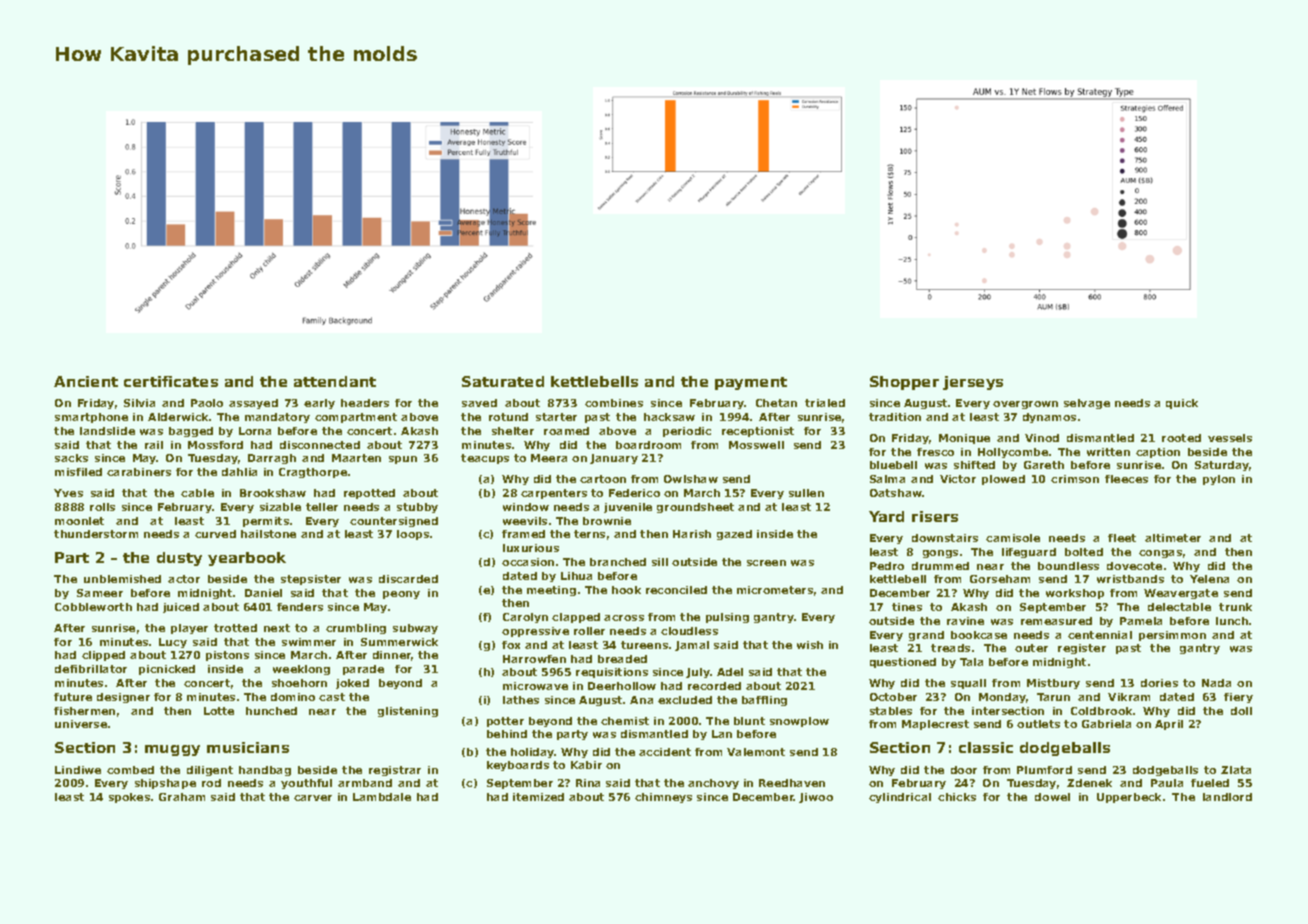  What do you see at coordinates (1209, 579) in the screenshot?
I see `Yelena` at bounding box center [1209, 579].
